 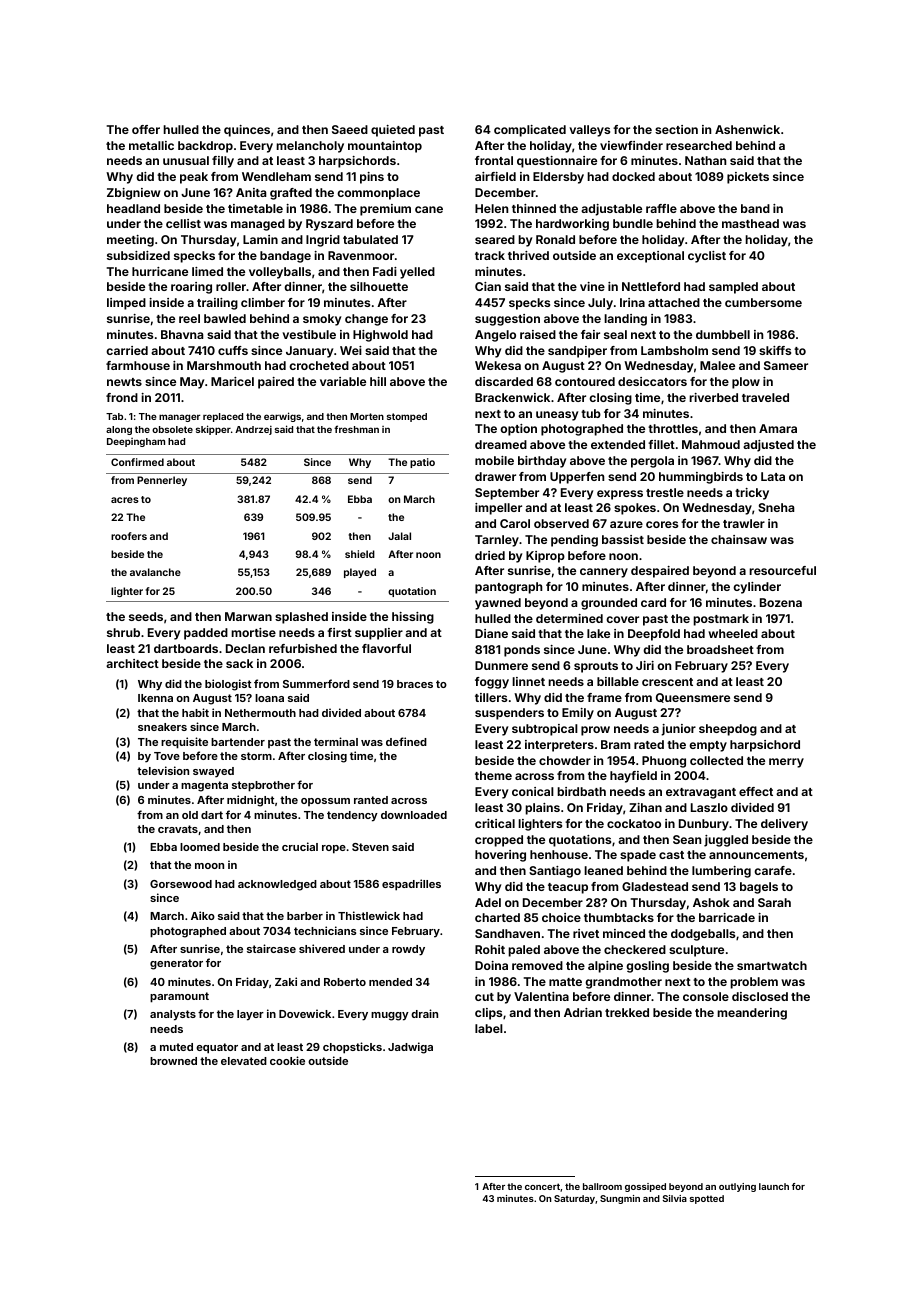 I want to click on disclosed, so click(x=760, y=996).
